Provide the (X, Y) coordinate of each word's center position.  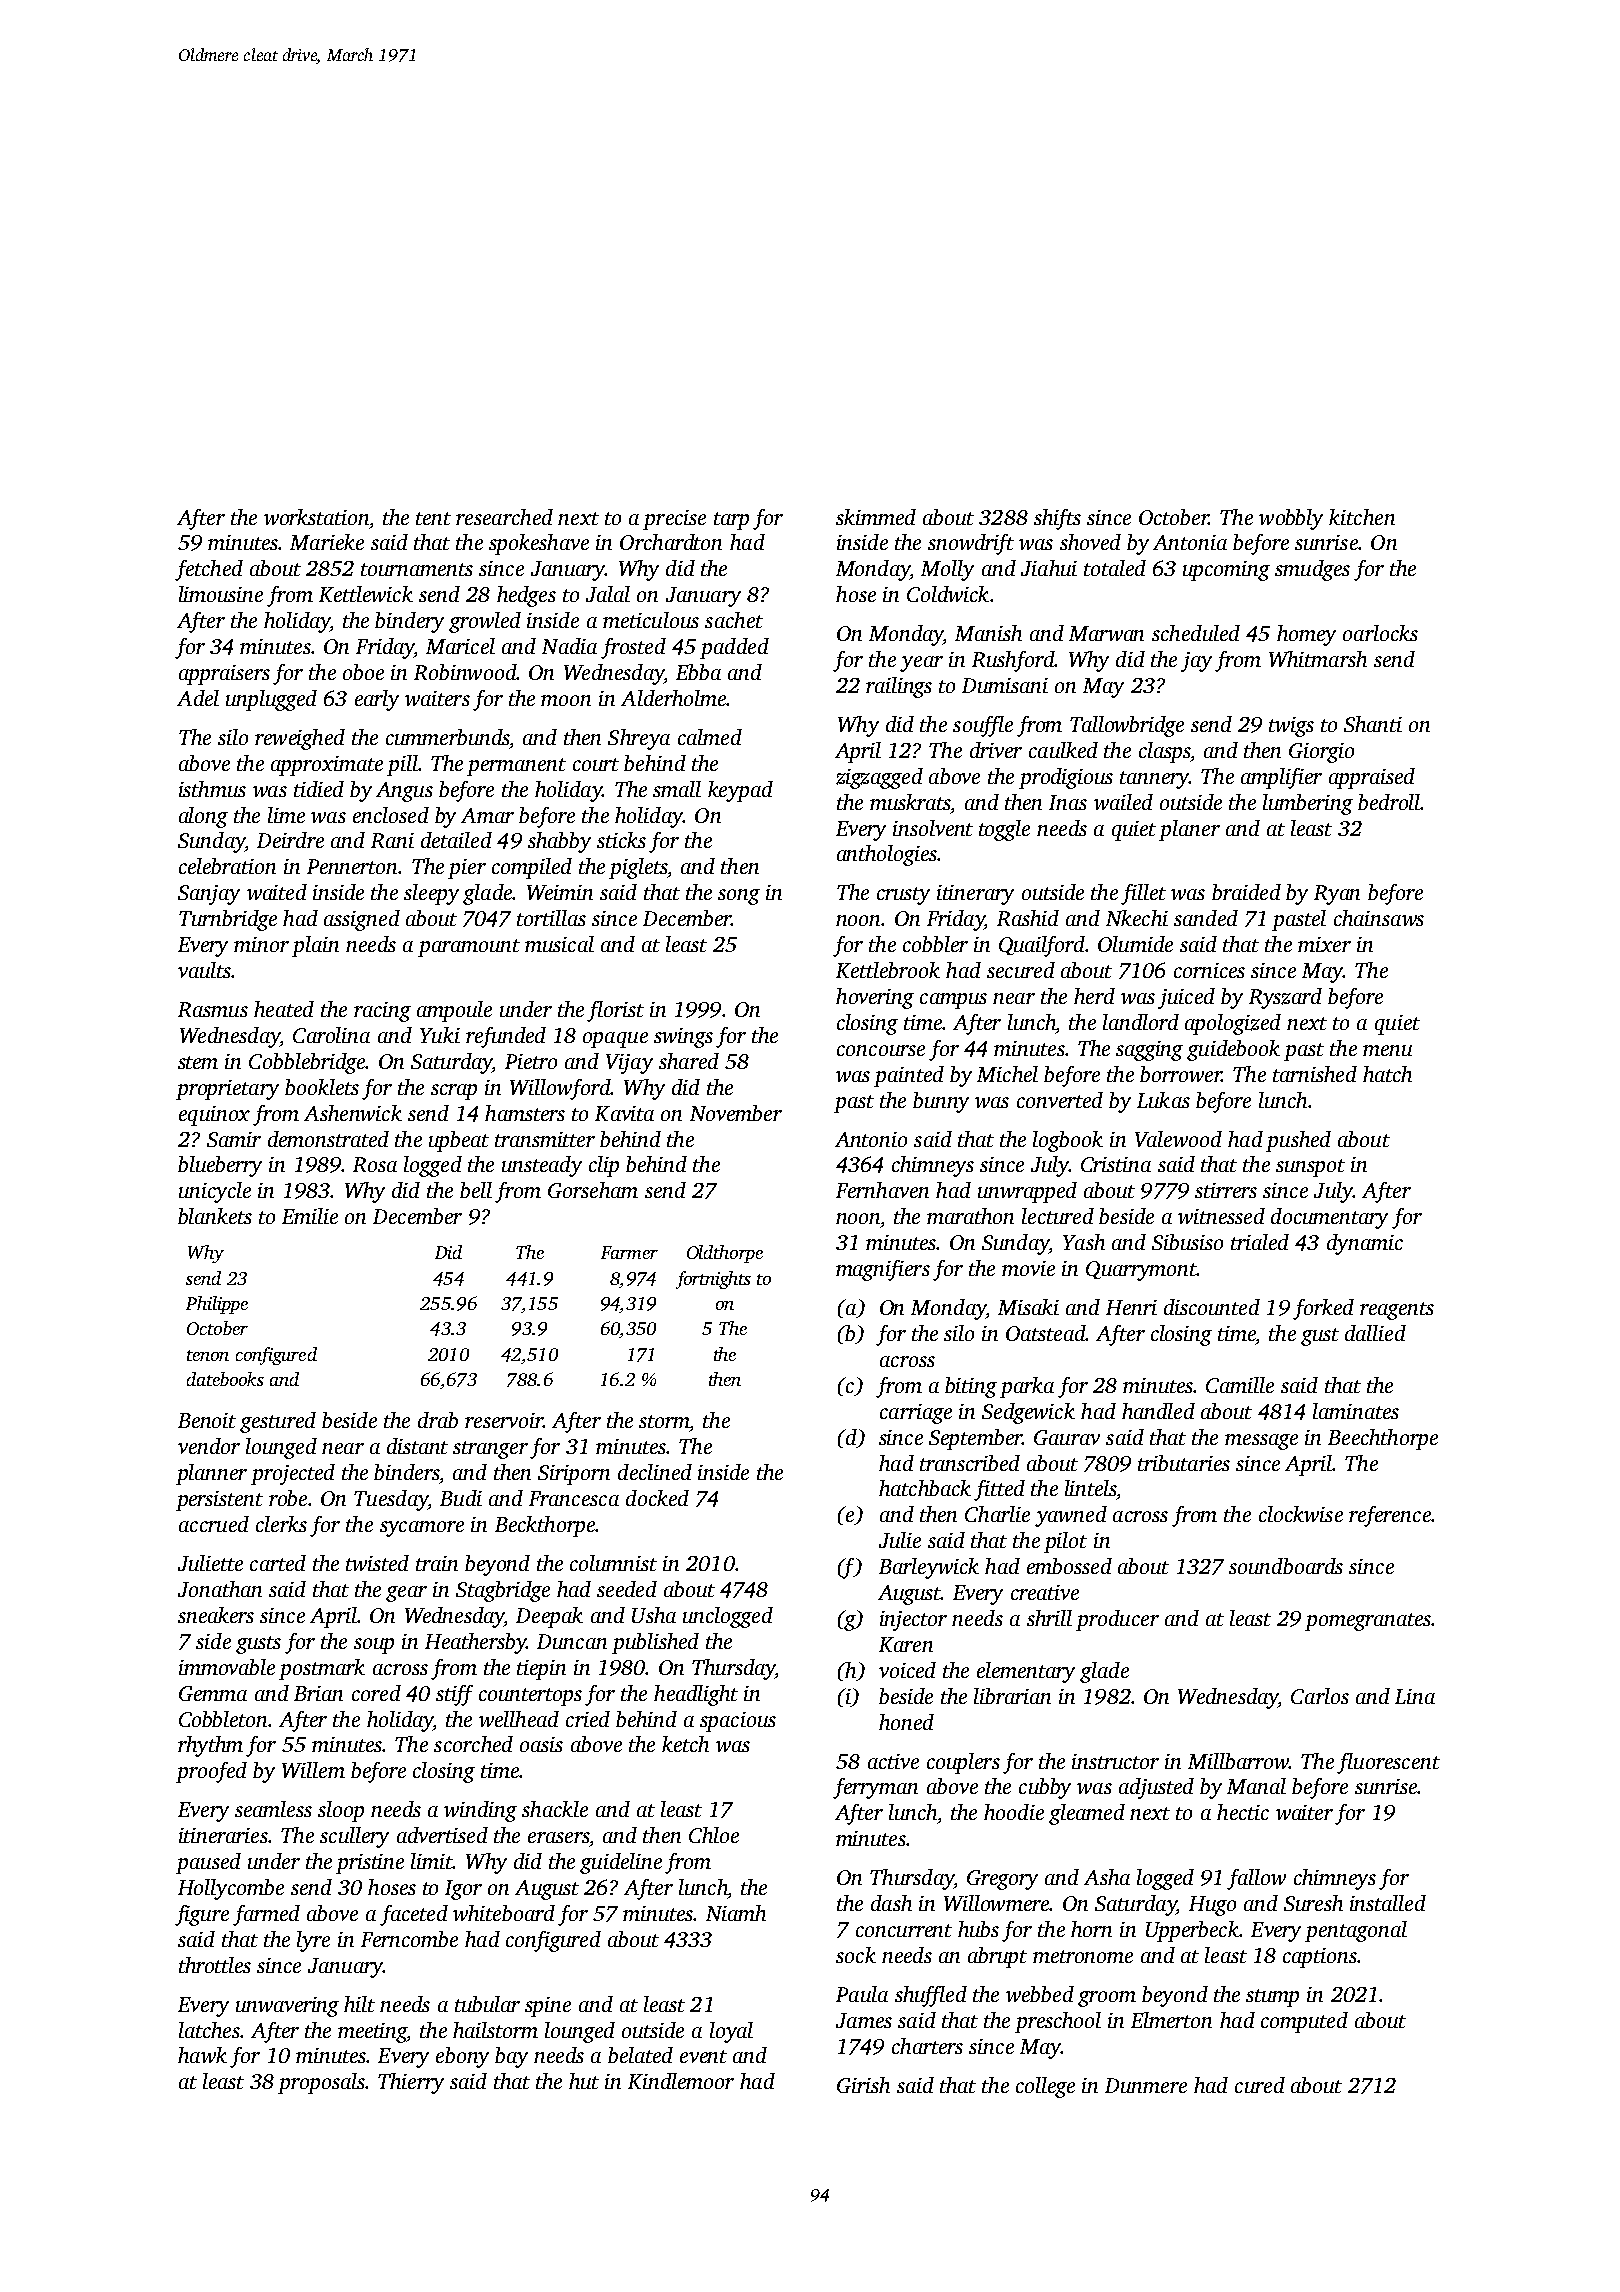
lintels (1091, 1488)
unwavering (287, 2007)
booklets (322, 1087)
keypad (740, 791)
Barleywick (929, 1568)
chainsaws (1379, 918)
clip (604, 1166)
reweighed (300, 739)
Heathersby (475, 1643)
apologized (1233, 1024)
